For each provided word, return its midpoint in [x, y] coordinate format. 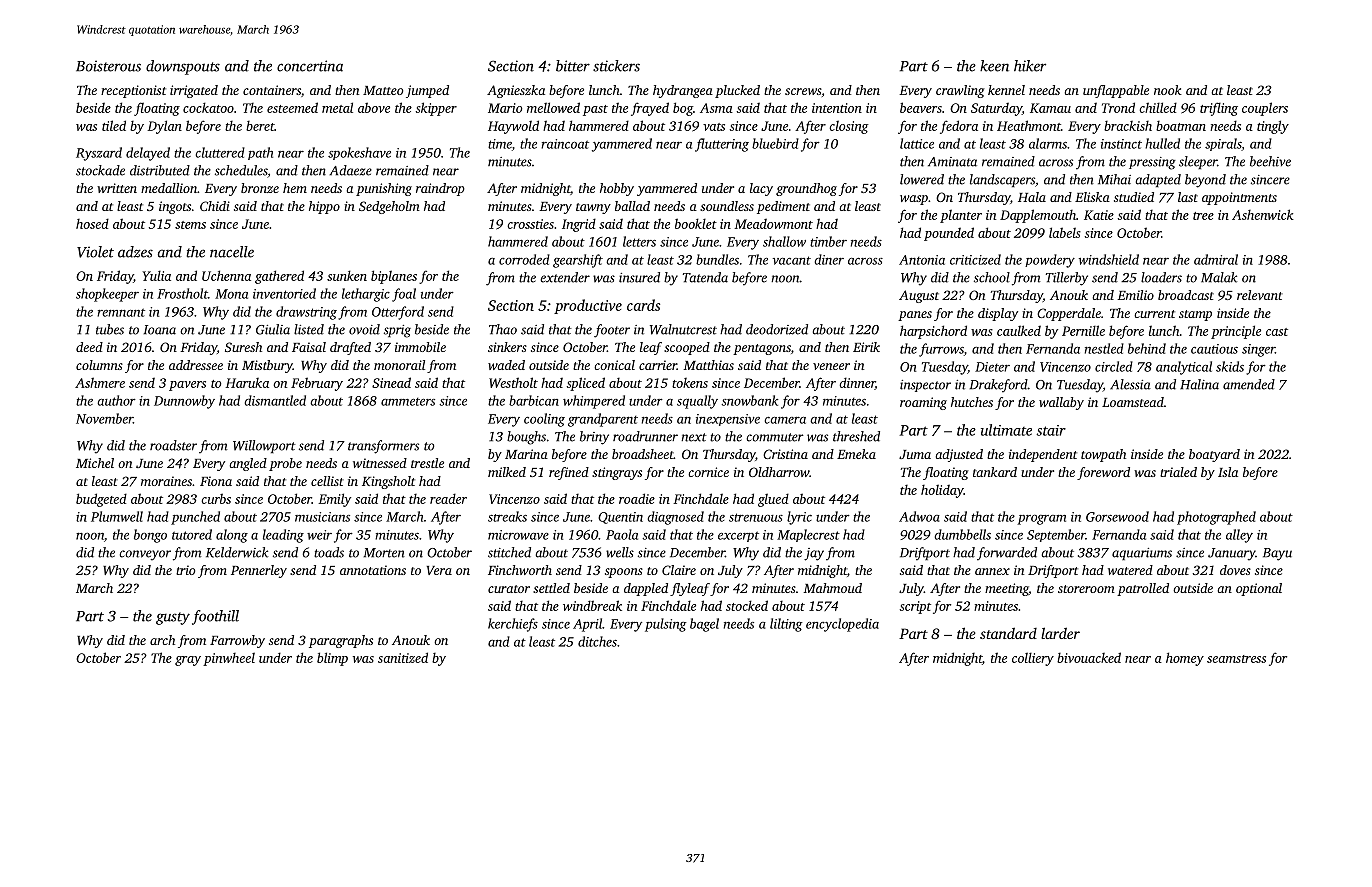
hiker [1030, 66]
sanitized [403, 657]
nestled [1104, 348]
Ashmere [100, 382]
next [694, 437]
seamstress [1236, 659]
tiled [114, 125]
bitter [573, 66]
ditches [597, 641]
